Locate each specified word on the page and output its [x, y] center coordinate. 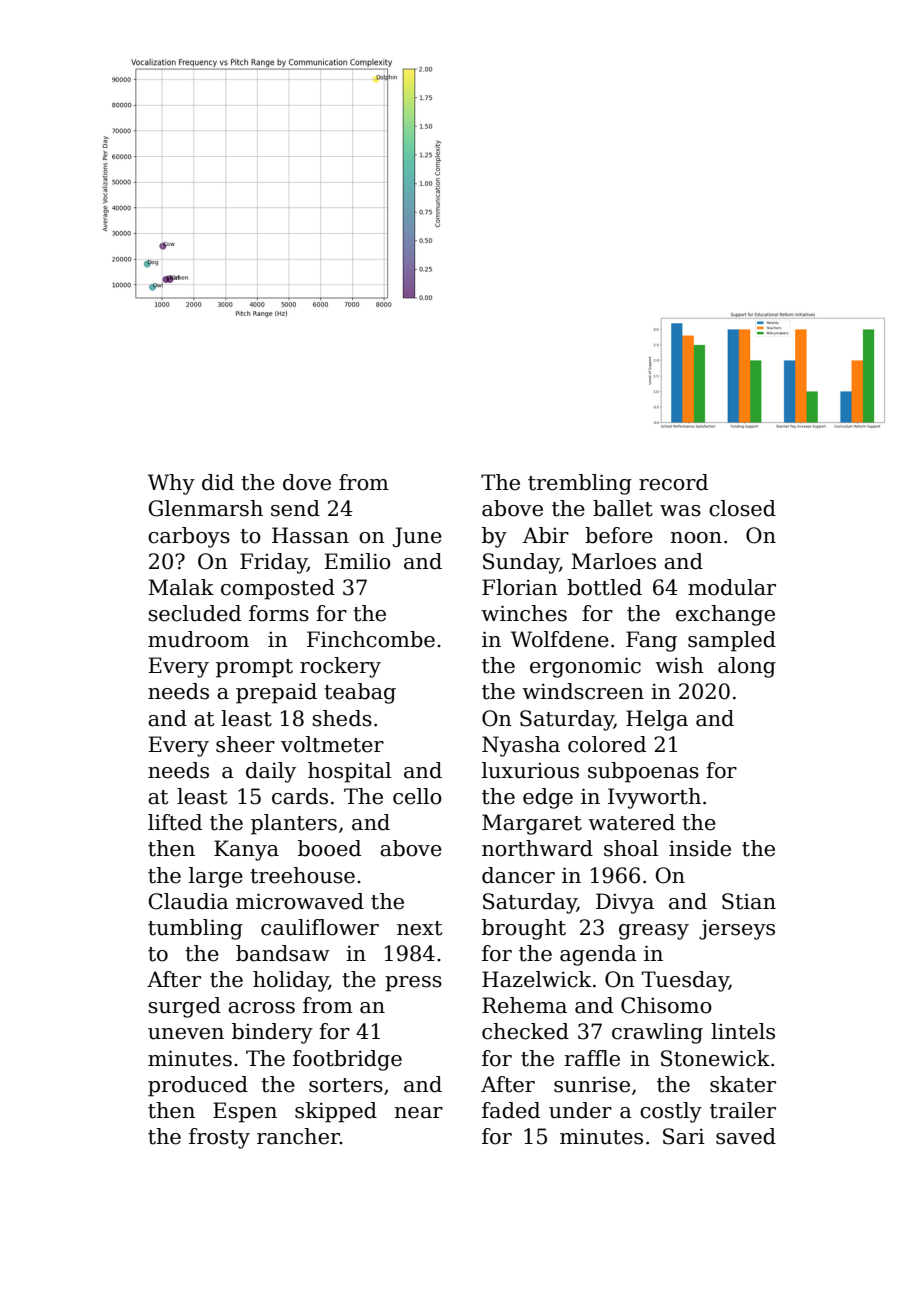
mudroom [198, 639]
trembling [580, 484]
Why [171, 484]
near [418, 1113]
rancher [298, 1136]
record [673, 482]
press [413, 984]
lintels [743, 1031]
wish [679, 665]
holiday [291, 981]
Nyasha [521, 746]
